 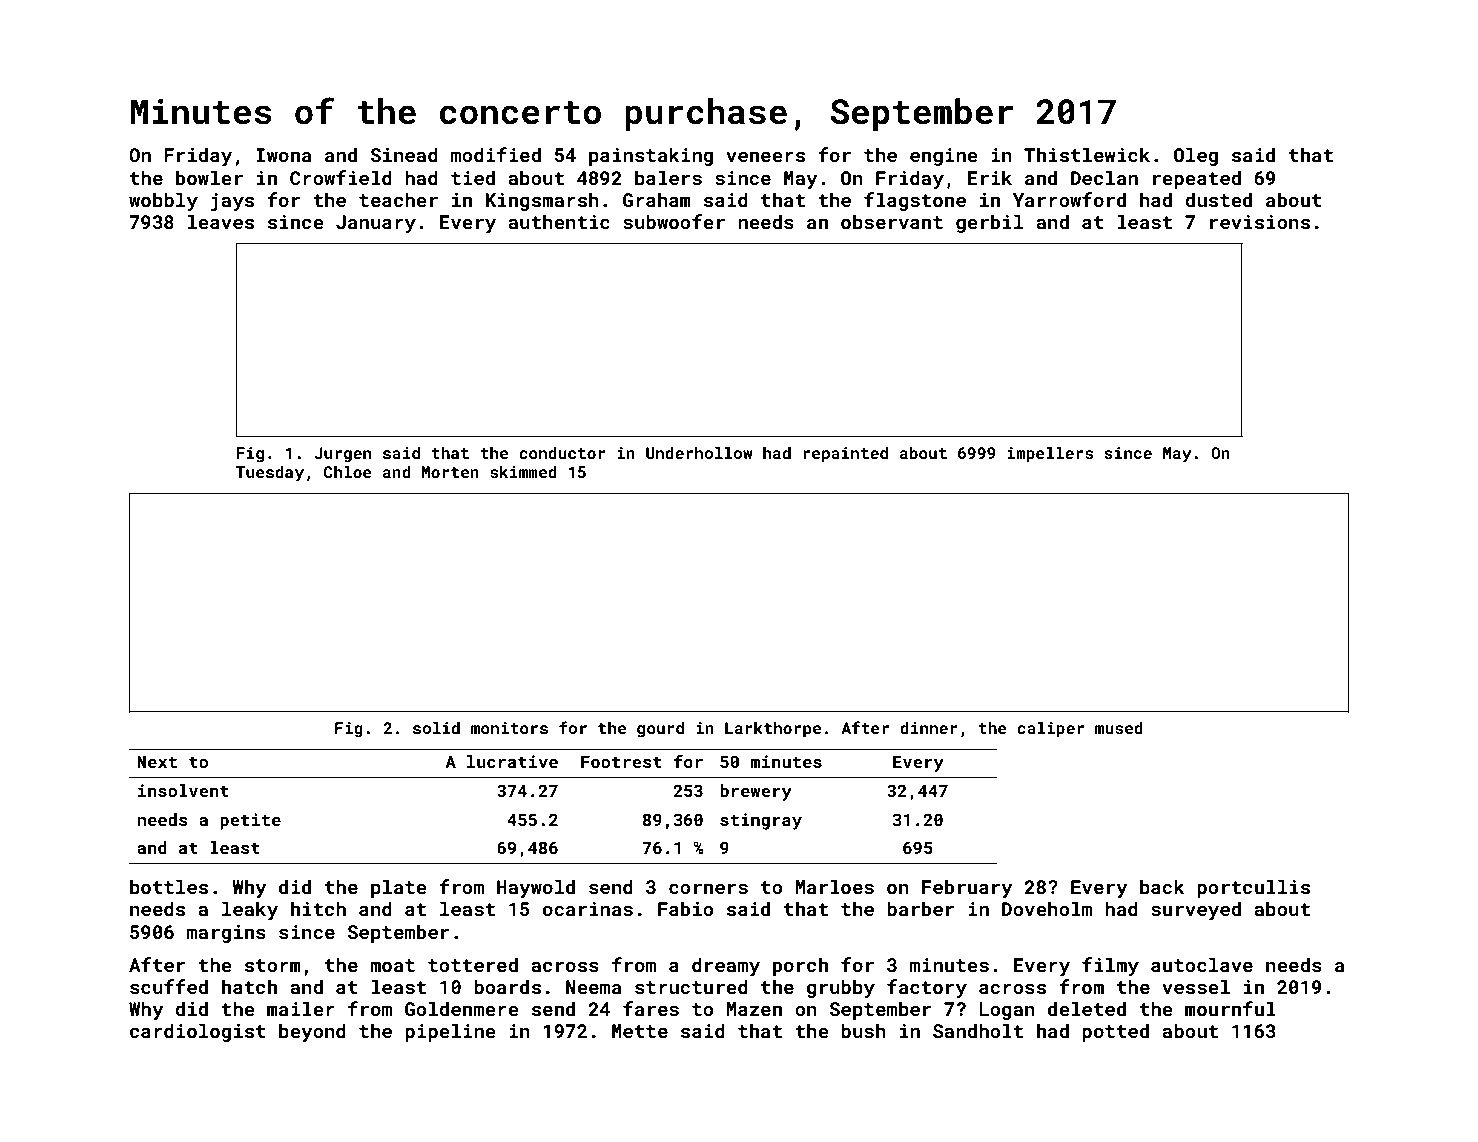 What do you see at coordinates (562, 453) in the screenshot?
I see `conductor` at bounding box center [562, 453].
